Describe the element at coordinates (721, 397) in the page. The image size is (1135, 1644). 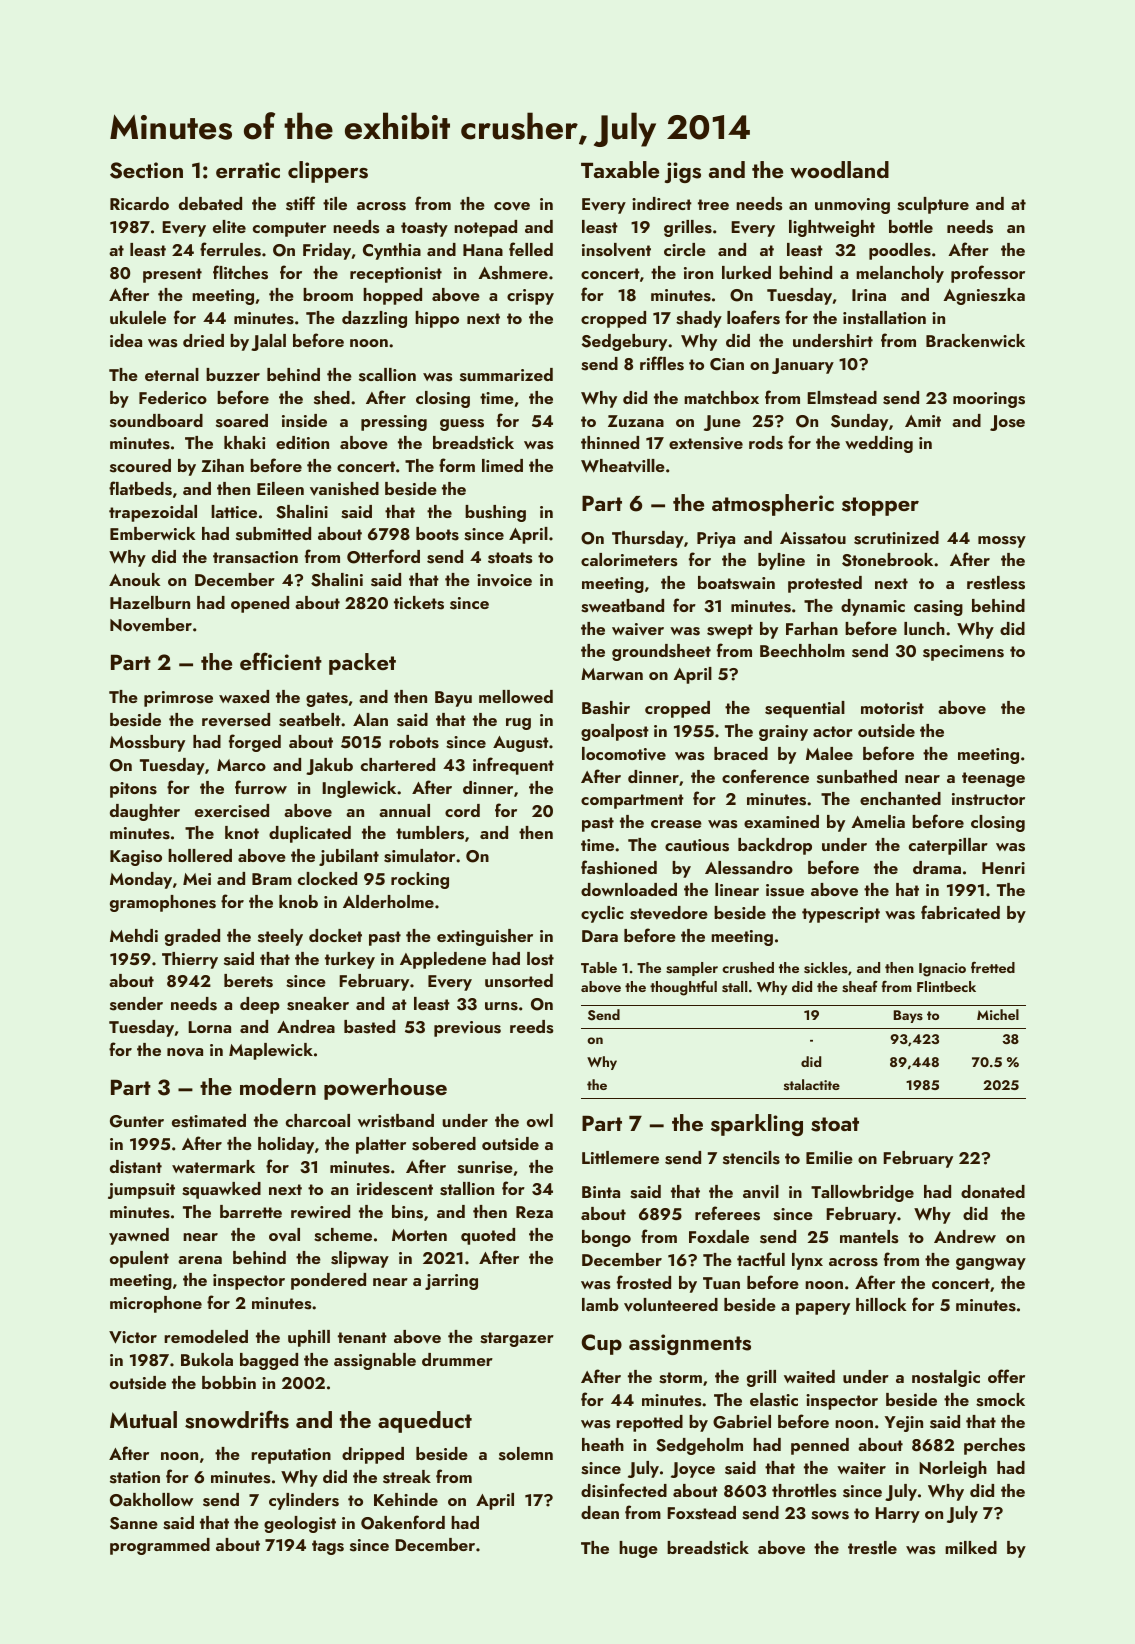
I see `matchbox` at that location.
